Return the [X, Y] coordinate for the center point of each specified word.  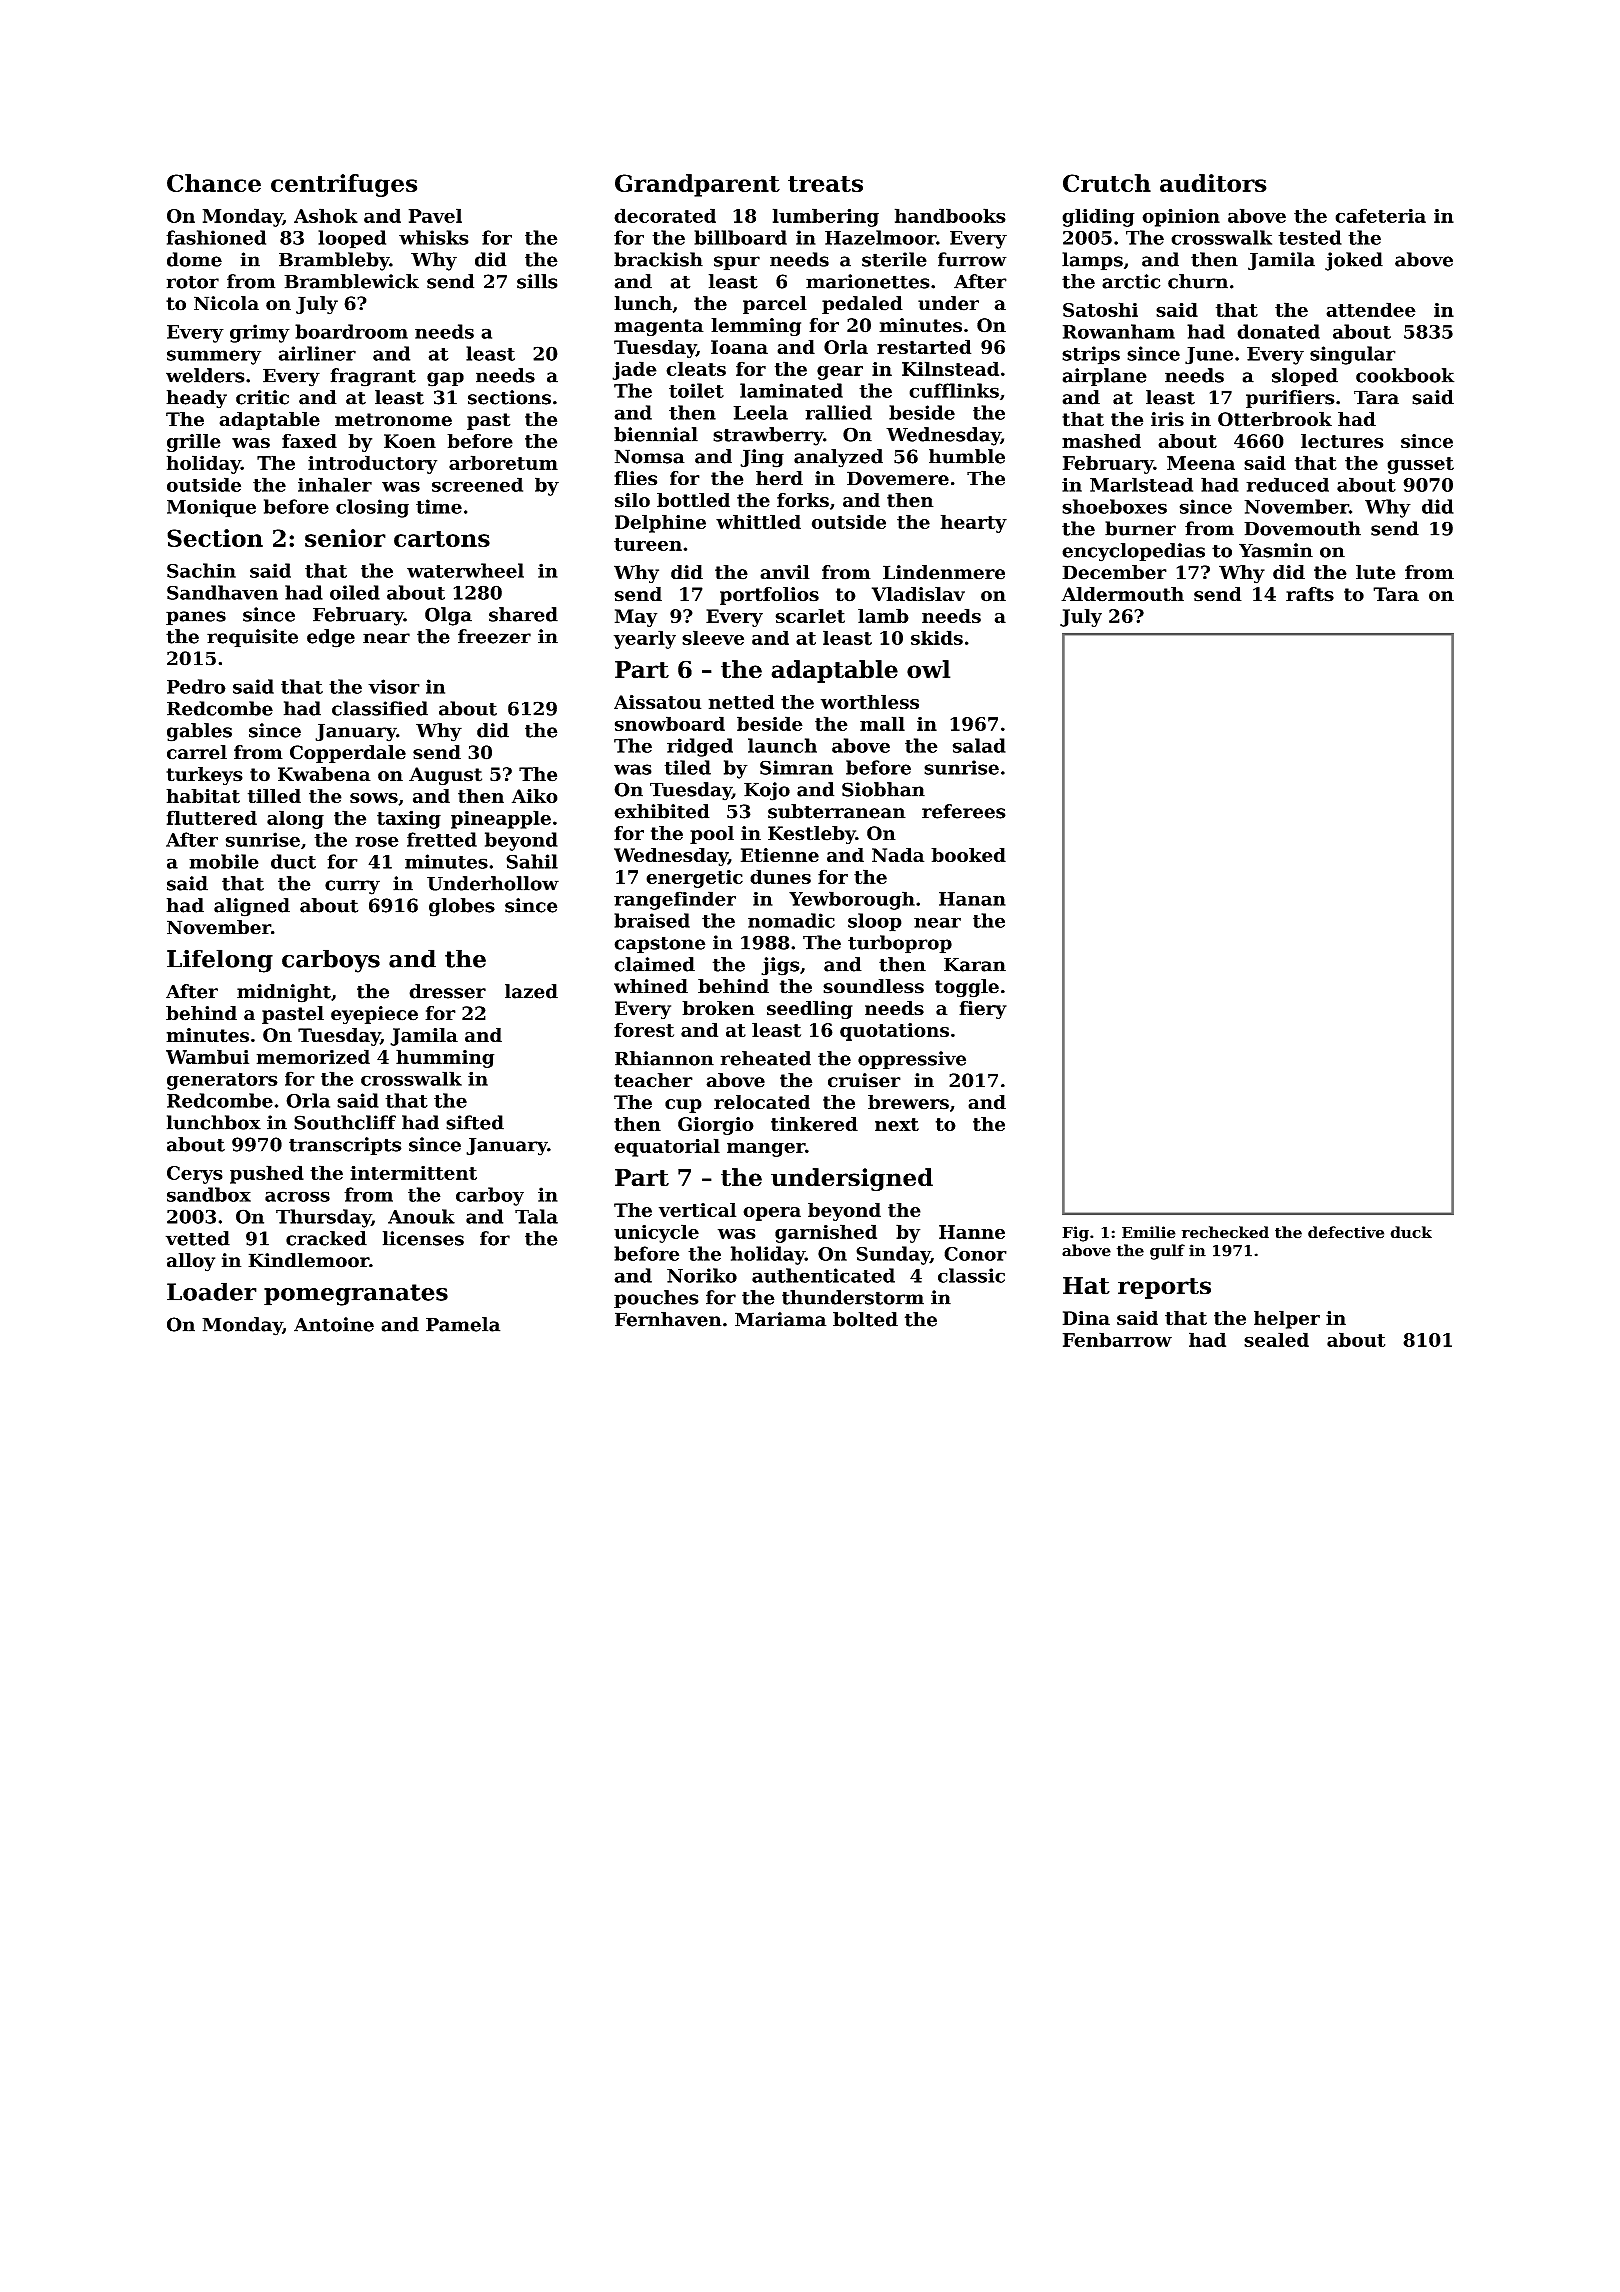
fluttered [212, 817]
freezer [494, 636]
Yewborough [852, 900]
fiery [983, 1010]
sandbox [209, 1194]
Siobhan [883, 789]
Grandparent [697, 185]
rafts [1310, 594]
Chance [214, 183]
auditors [1213, 183]
